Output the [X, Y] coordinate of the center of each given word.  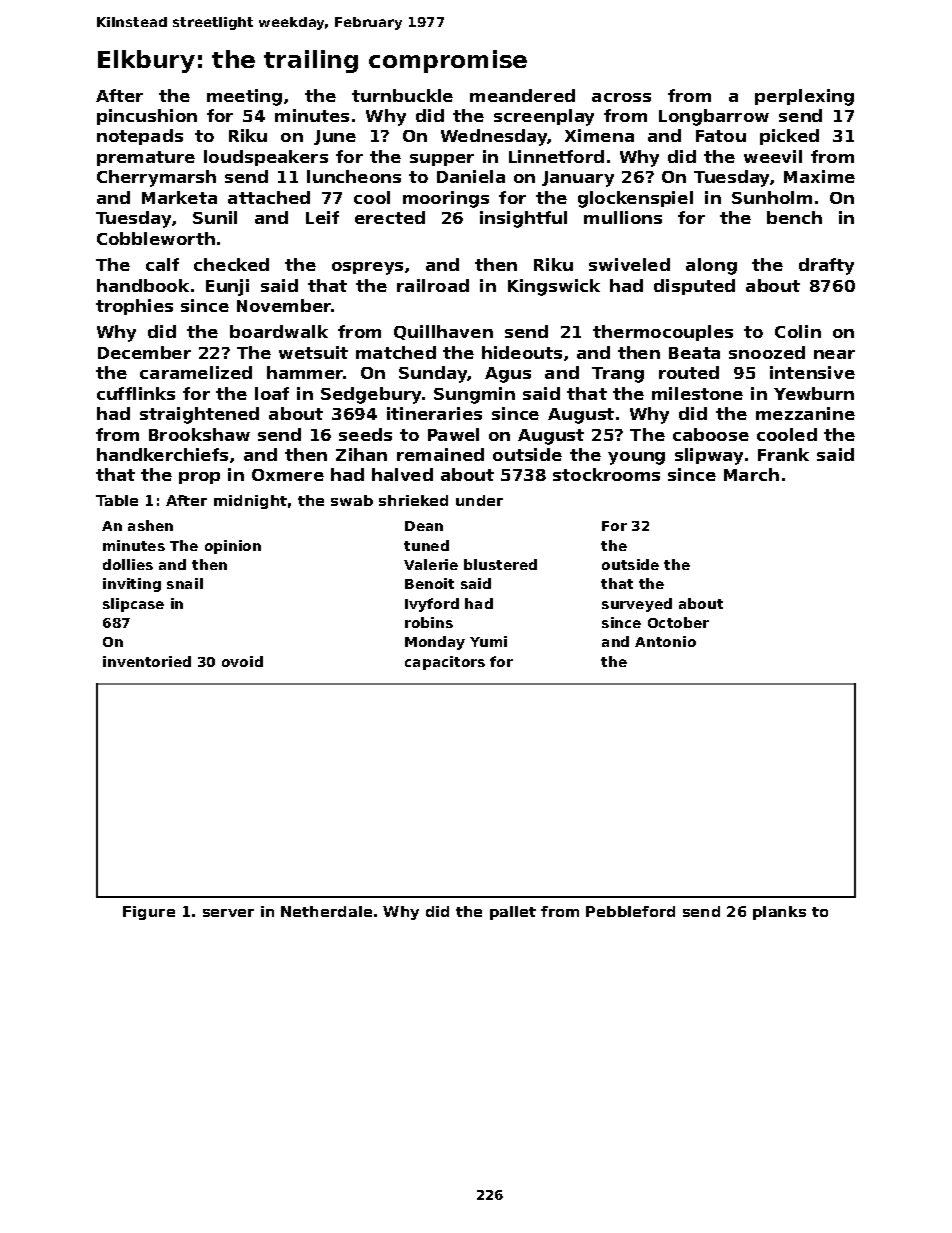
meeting [244, 97]
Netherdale [326, 911]
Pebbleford [630, 911]
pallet [513, 913]
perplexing [804, 97]
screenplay [544, 117]
